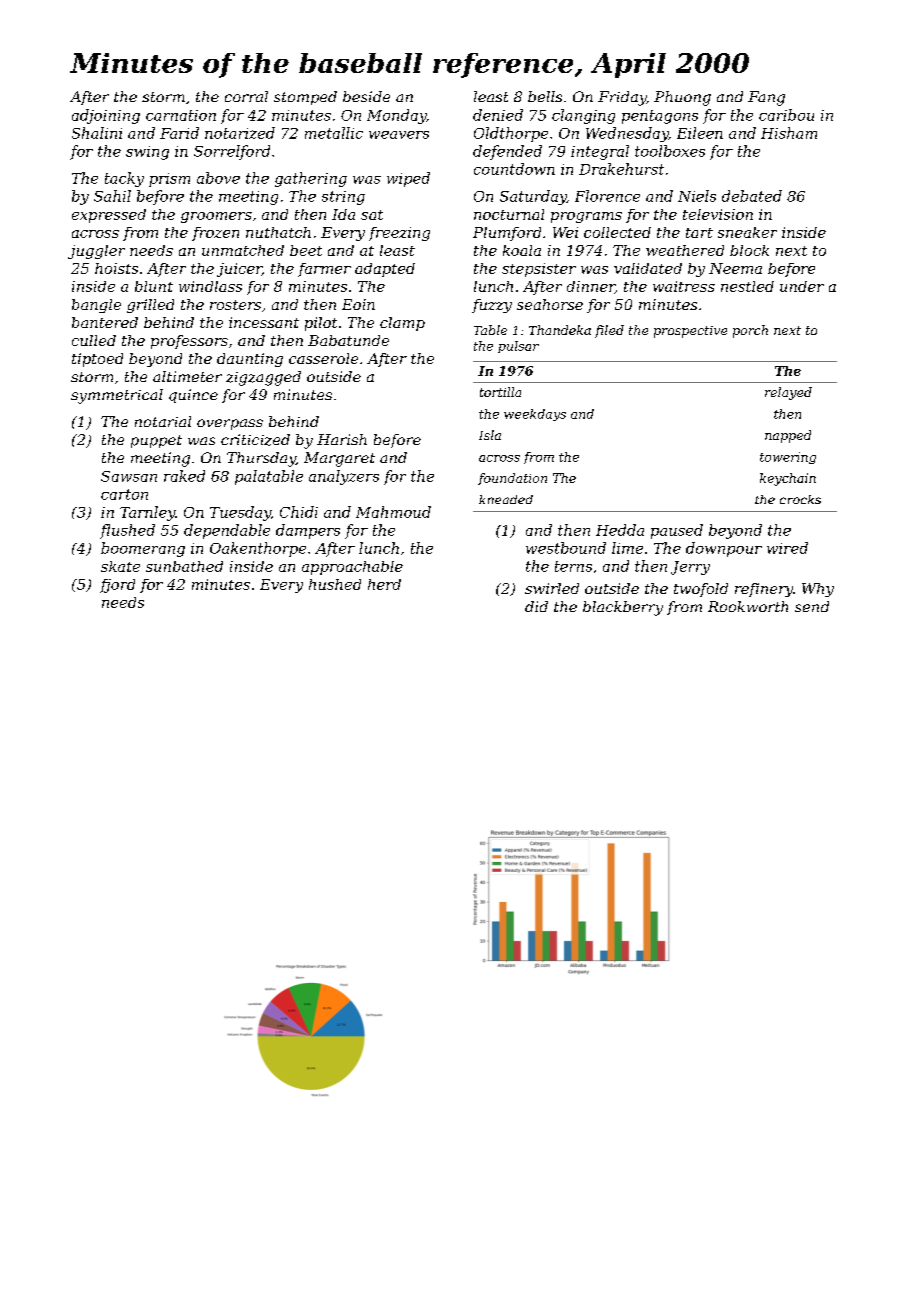 Image resolution: width=908 pixels, height=1316 pixels. Describe the element at coordinates (620, 530) in the image. I see `Hedda` at that location.
